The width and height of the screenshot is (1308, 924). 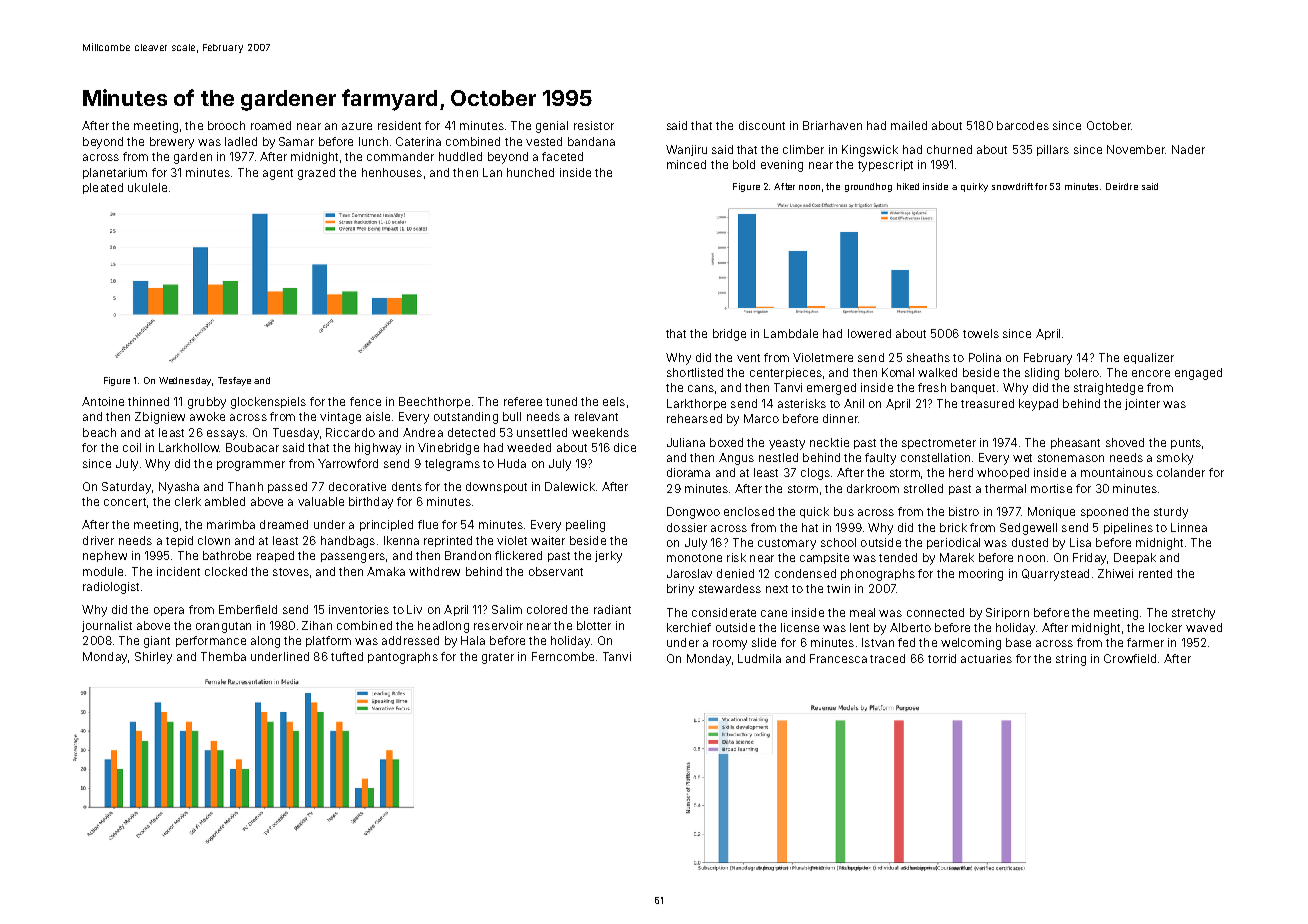 What do you see at coordinates (153, 658) in the screenshot?
I see `Shirley` at bounding box center [153, 658].
